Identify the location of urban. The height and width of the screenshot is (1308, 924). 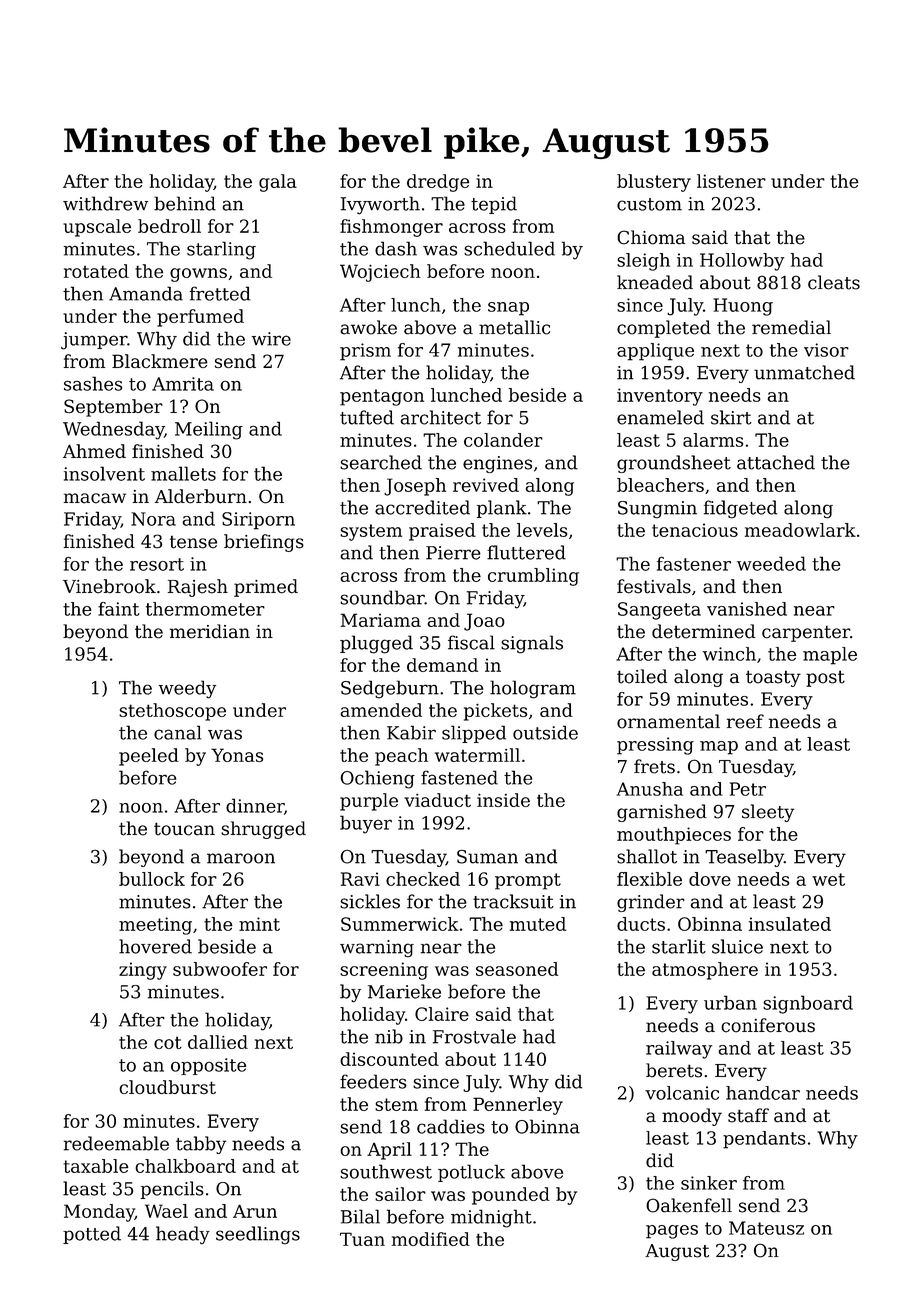
(730, 1002).
